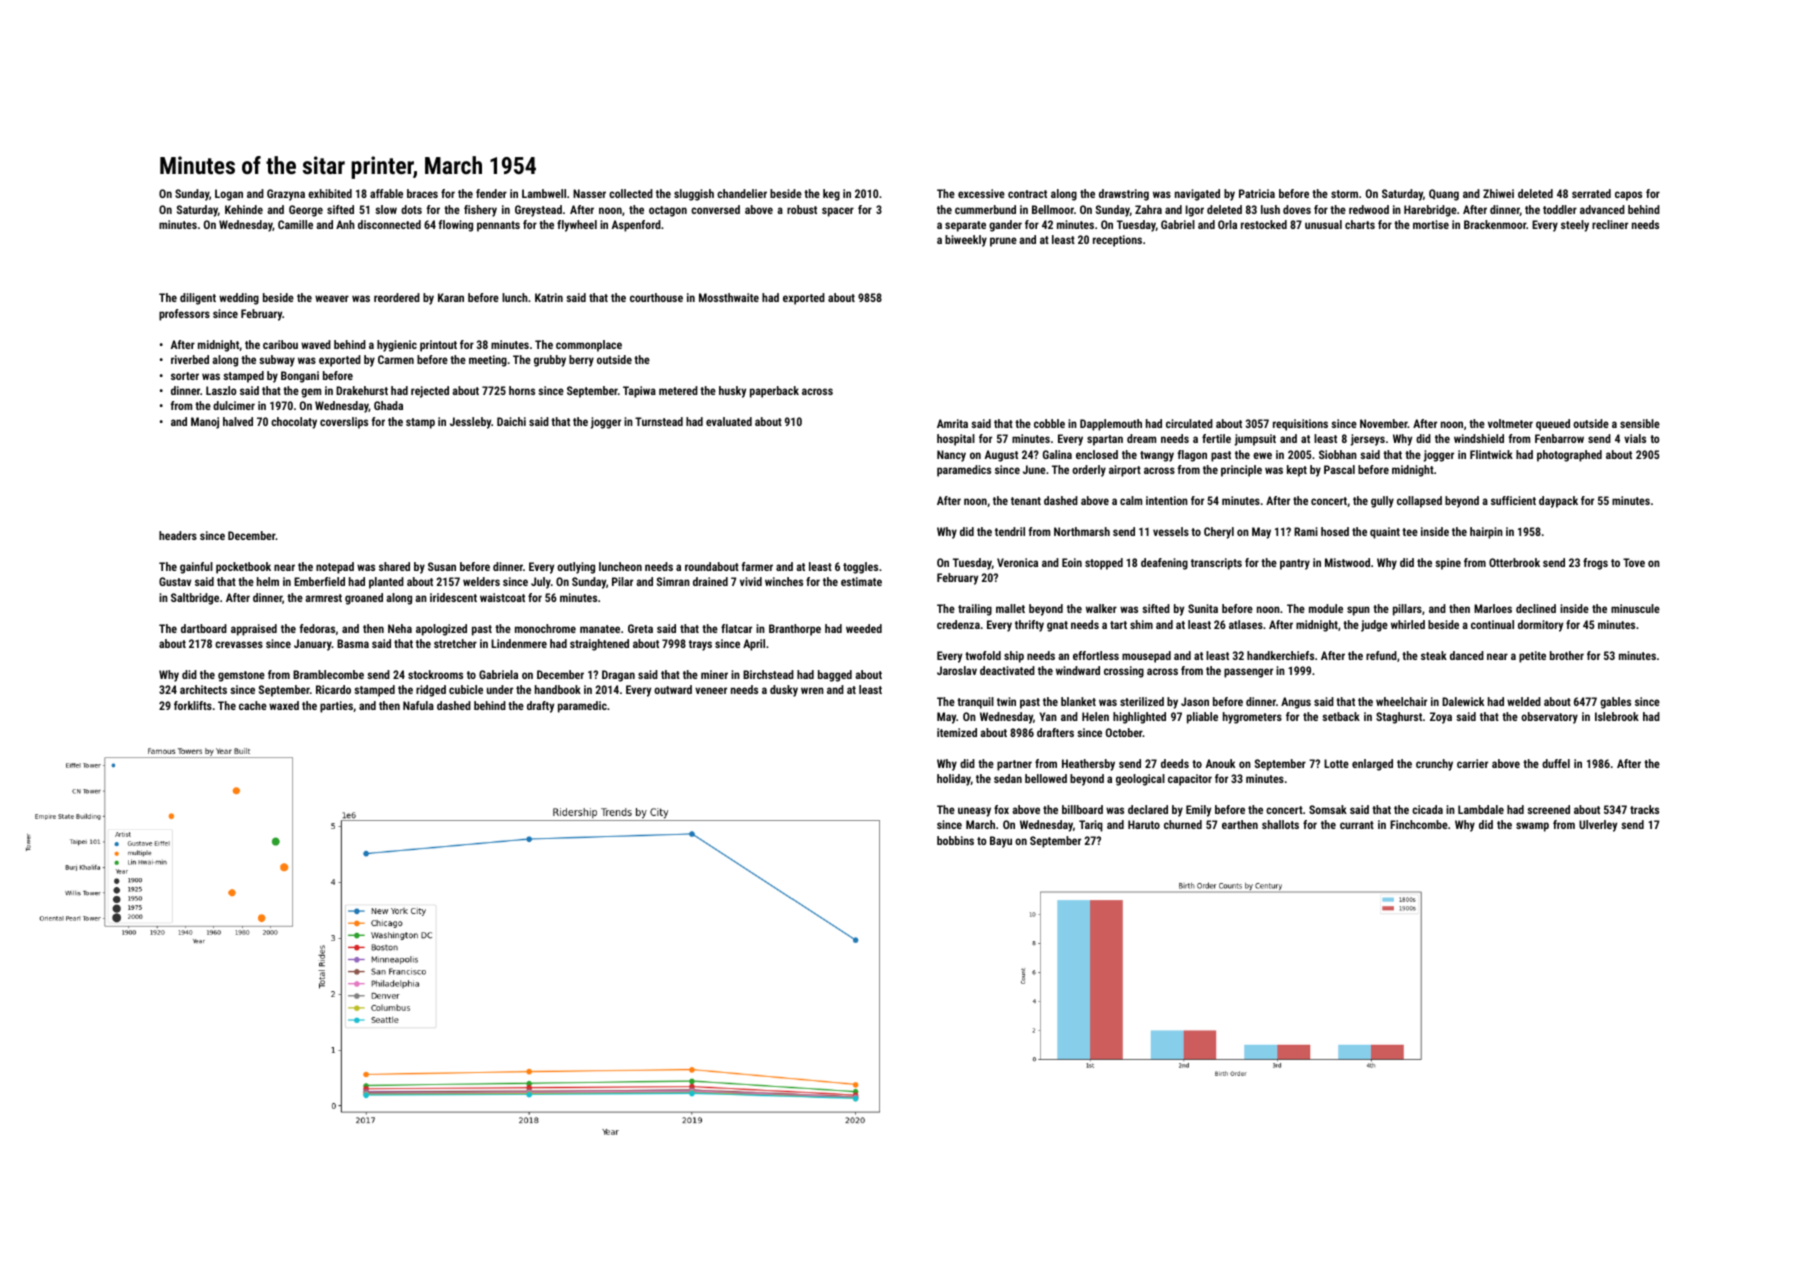  Describe the element at coordinates (1493, 608) in the screenshot. I see `Marloes` at that location.
